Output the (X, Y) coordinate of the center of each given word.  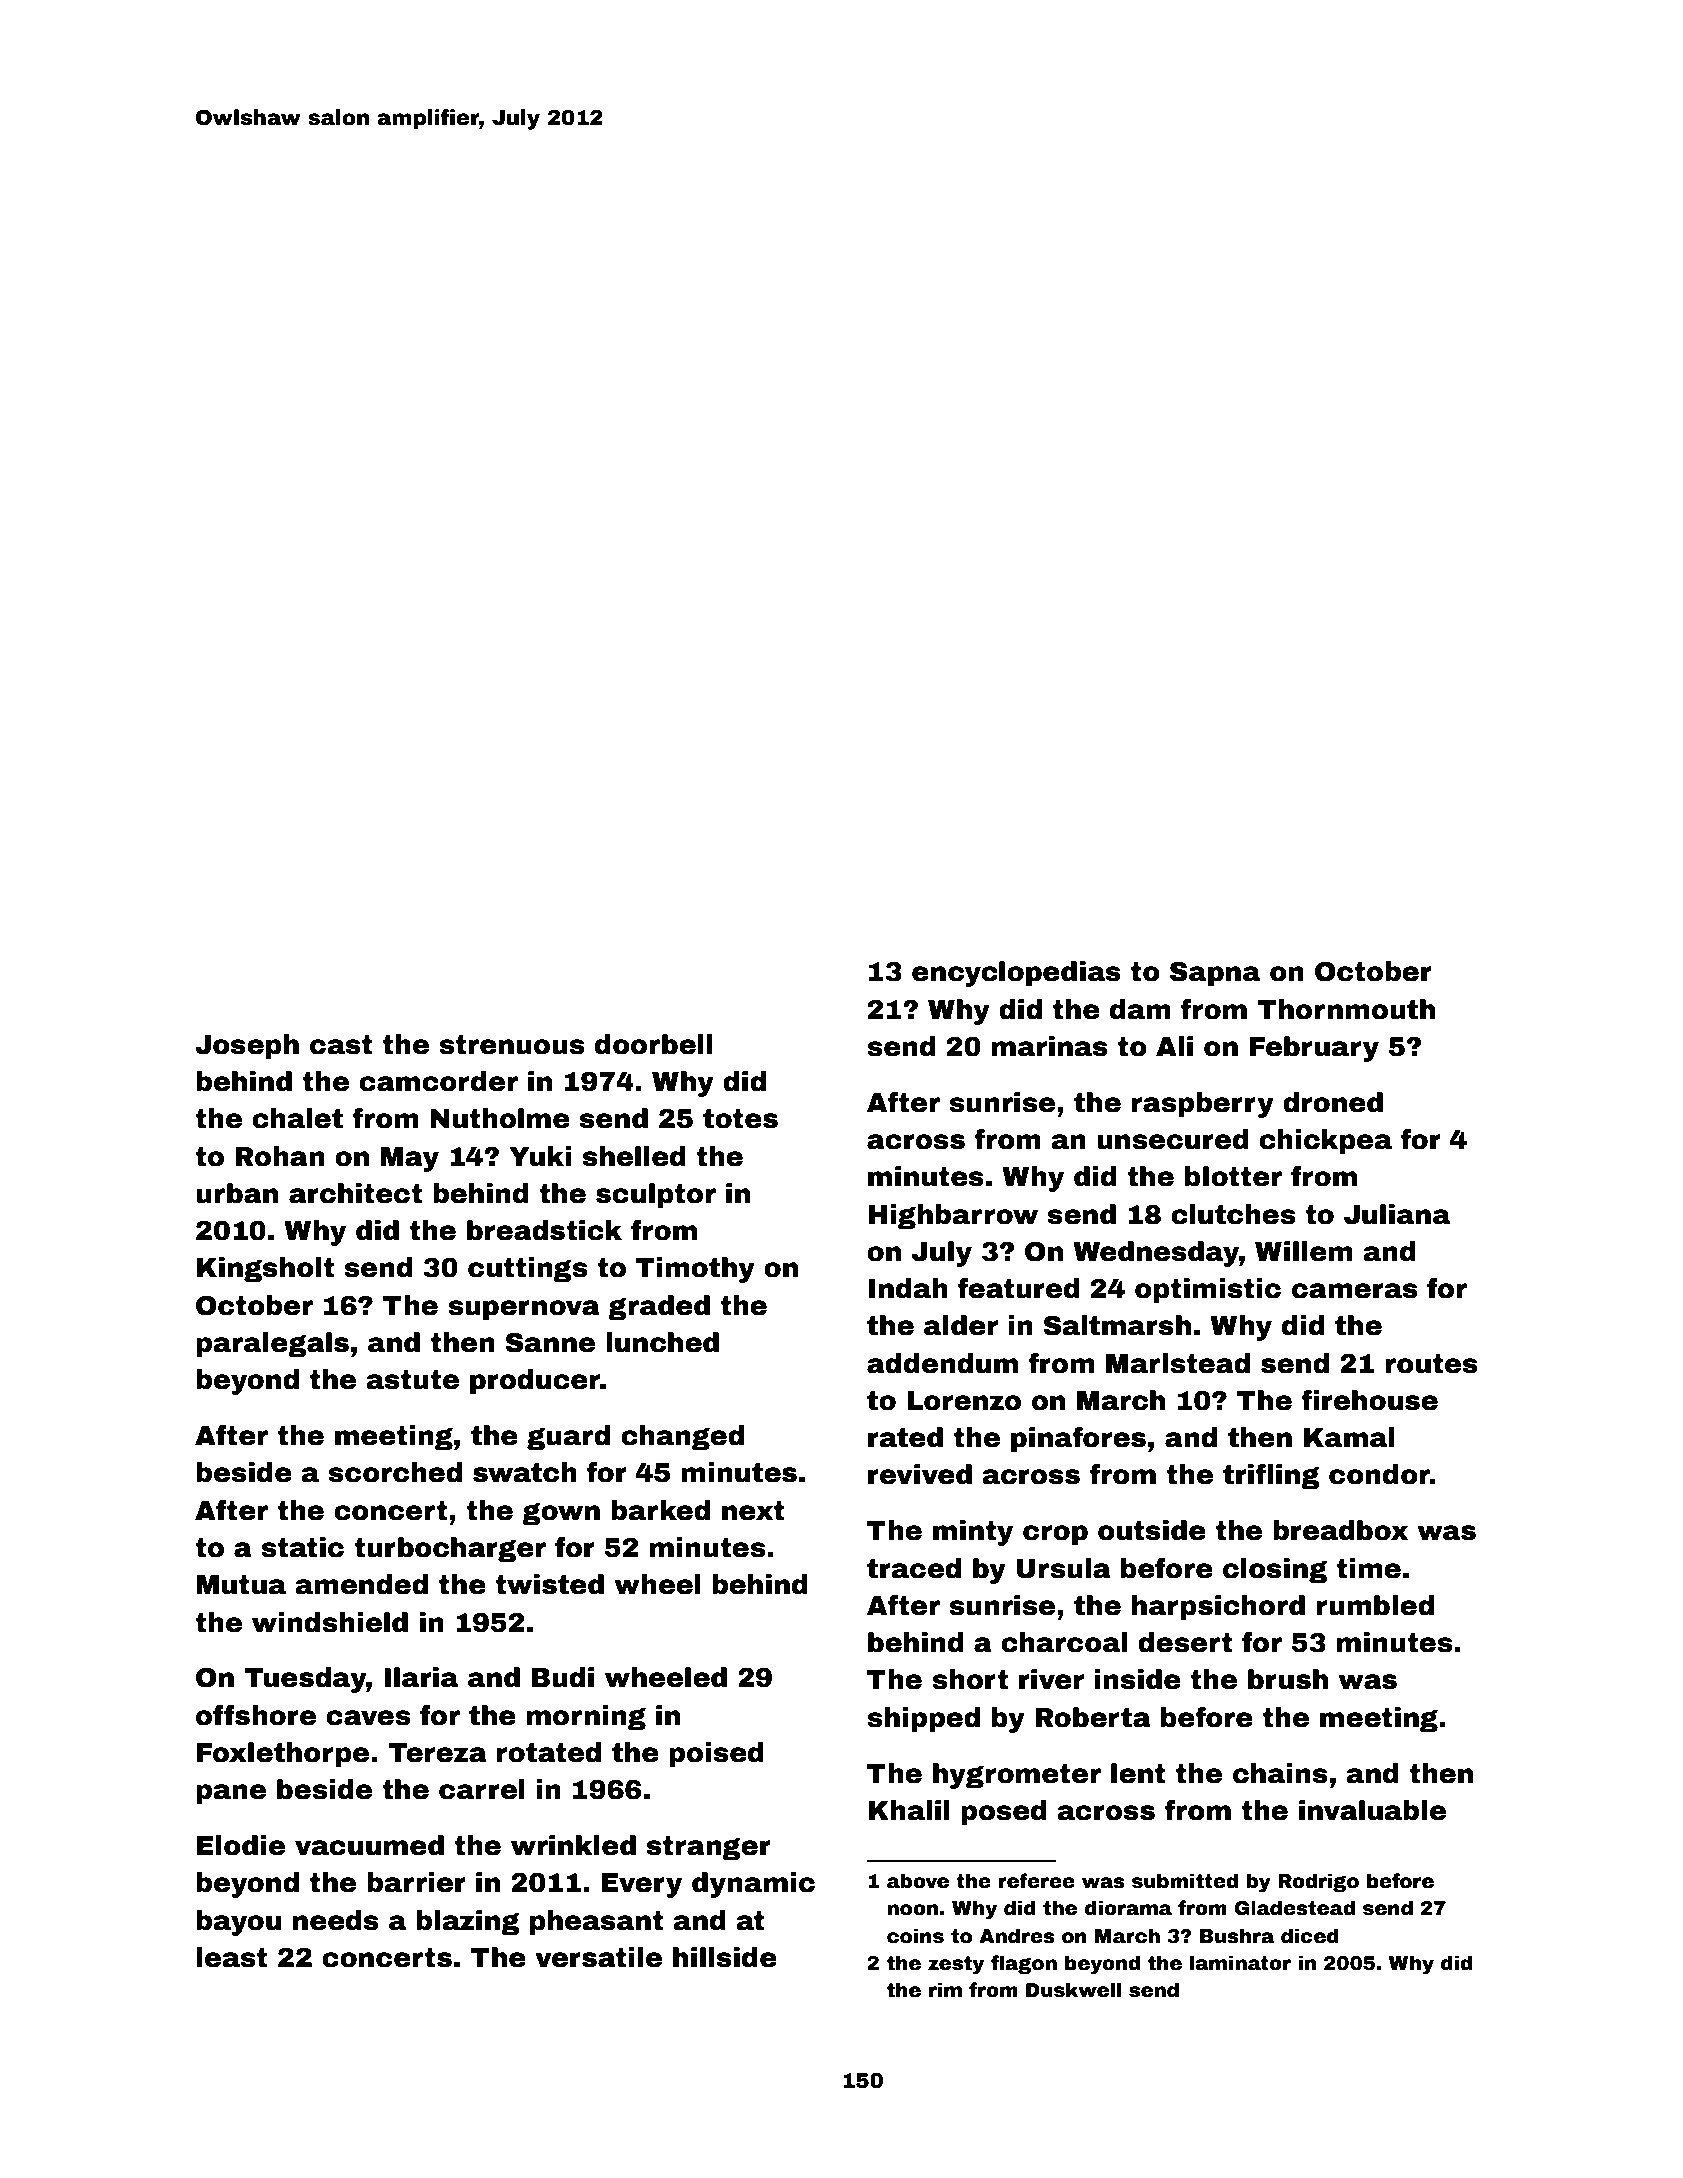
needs (336, 1920)
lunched (662, 1342)
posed (1004, 1813)
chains (1280, 1773)
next (753, 1511)
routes (1431, 1364)
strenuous (511, 1045)
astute (412, 1380)
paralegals (272, 1345)
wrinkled (573, 1845)
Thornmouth (1346, 1009)
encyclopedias (1016, 974)
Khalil (909, 1810)
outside (1152, 1530)
